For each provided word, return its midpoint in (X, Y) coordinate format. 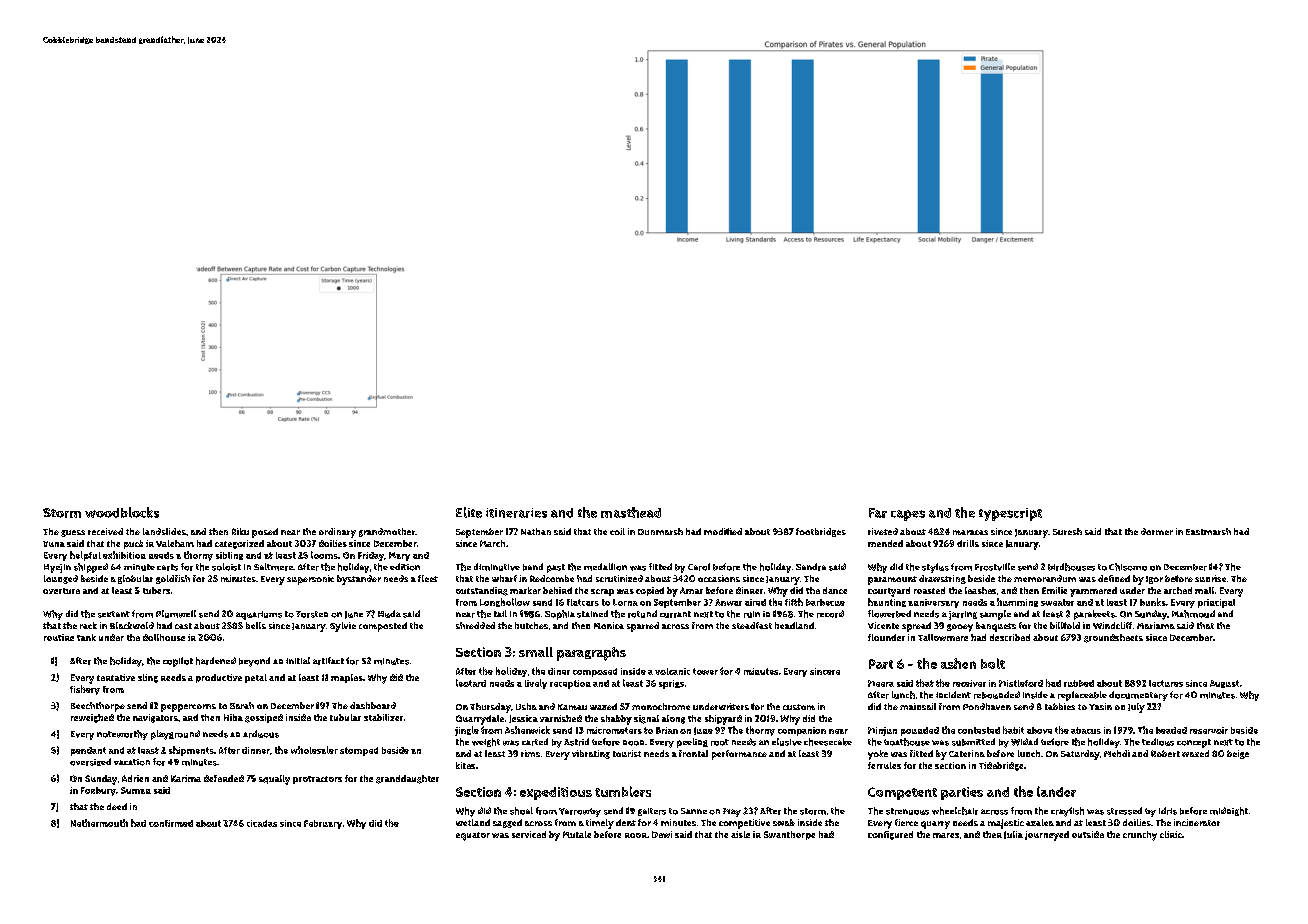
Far (878, 513)
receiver (969, 683)
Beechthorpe (98, 707)
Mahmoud (1193, 614)
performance (739, 755)
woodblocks (122, 512)
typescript (1010, 514)
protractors (317, 780)
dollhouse (164, 637)
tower (705, 671)
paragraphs (591, 654)
